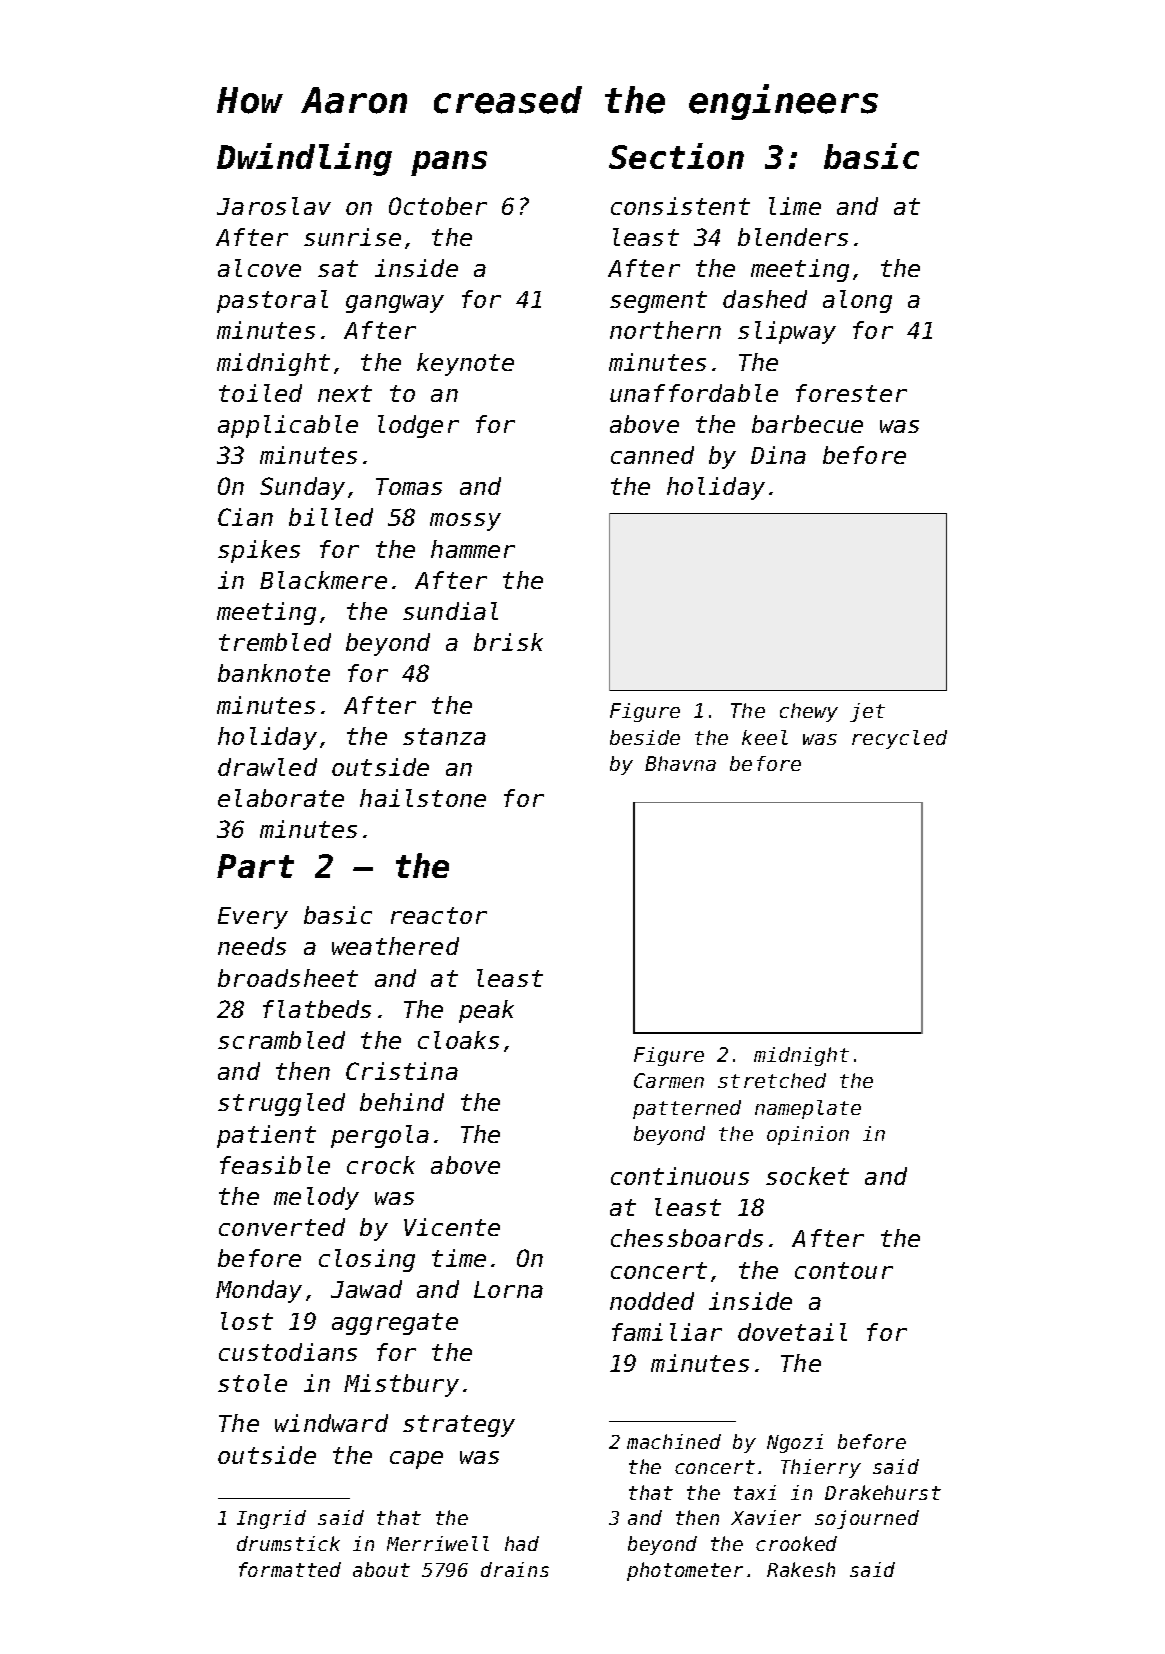  Describe the element at coordinates (290, 1569) in the page. I see `formatted` at that location.
